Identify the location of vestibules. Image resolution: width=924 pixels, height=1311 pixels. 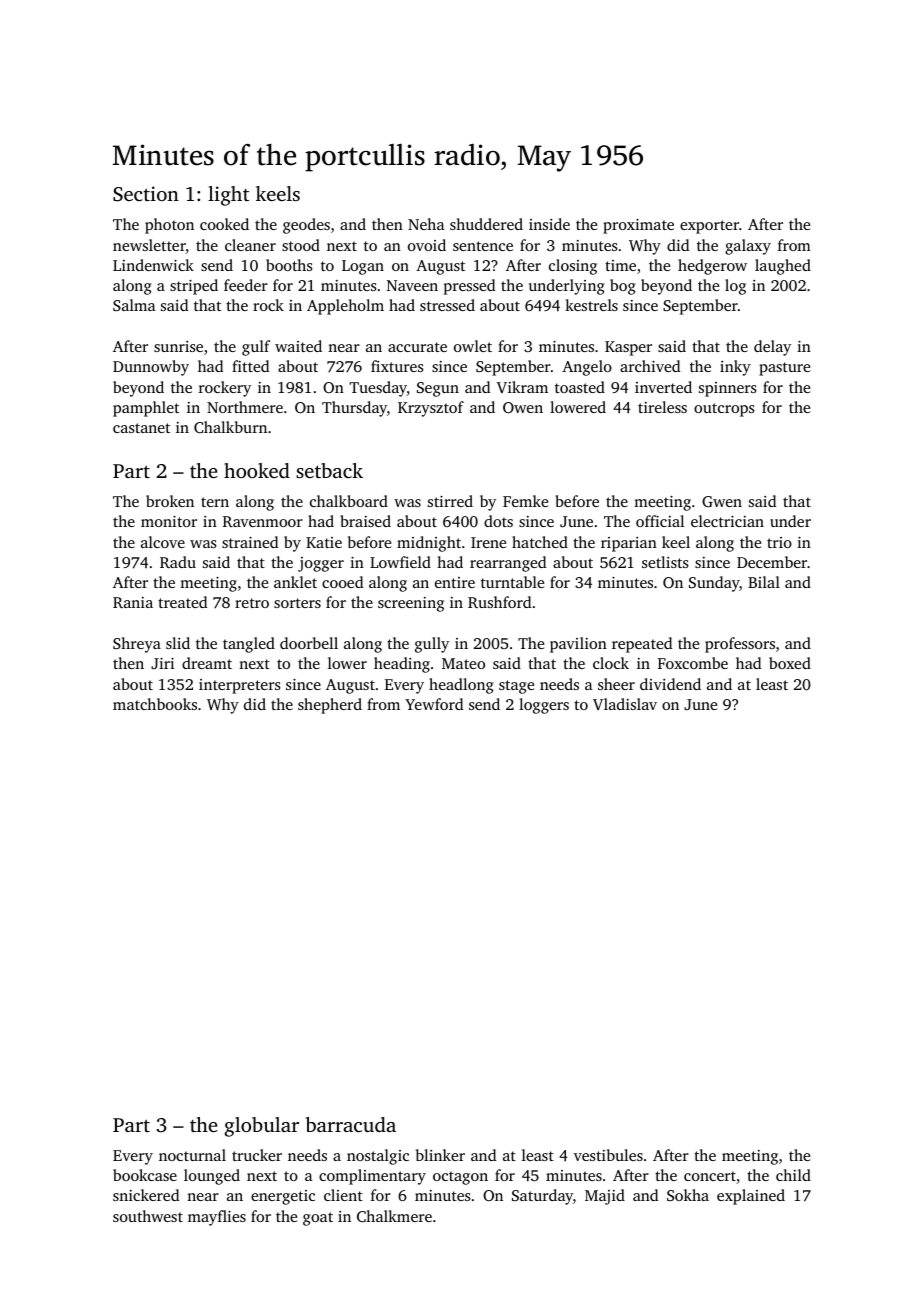
(608, 1155).
